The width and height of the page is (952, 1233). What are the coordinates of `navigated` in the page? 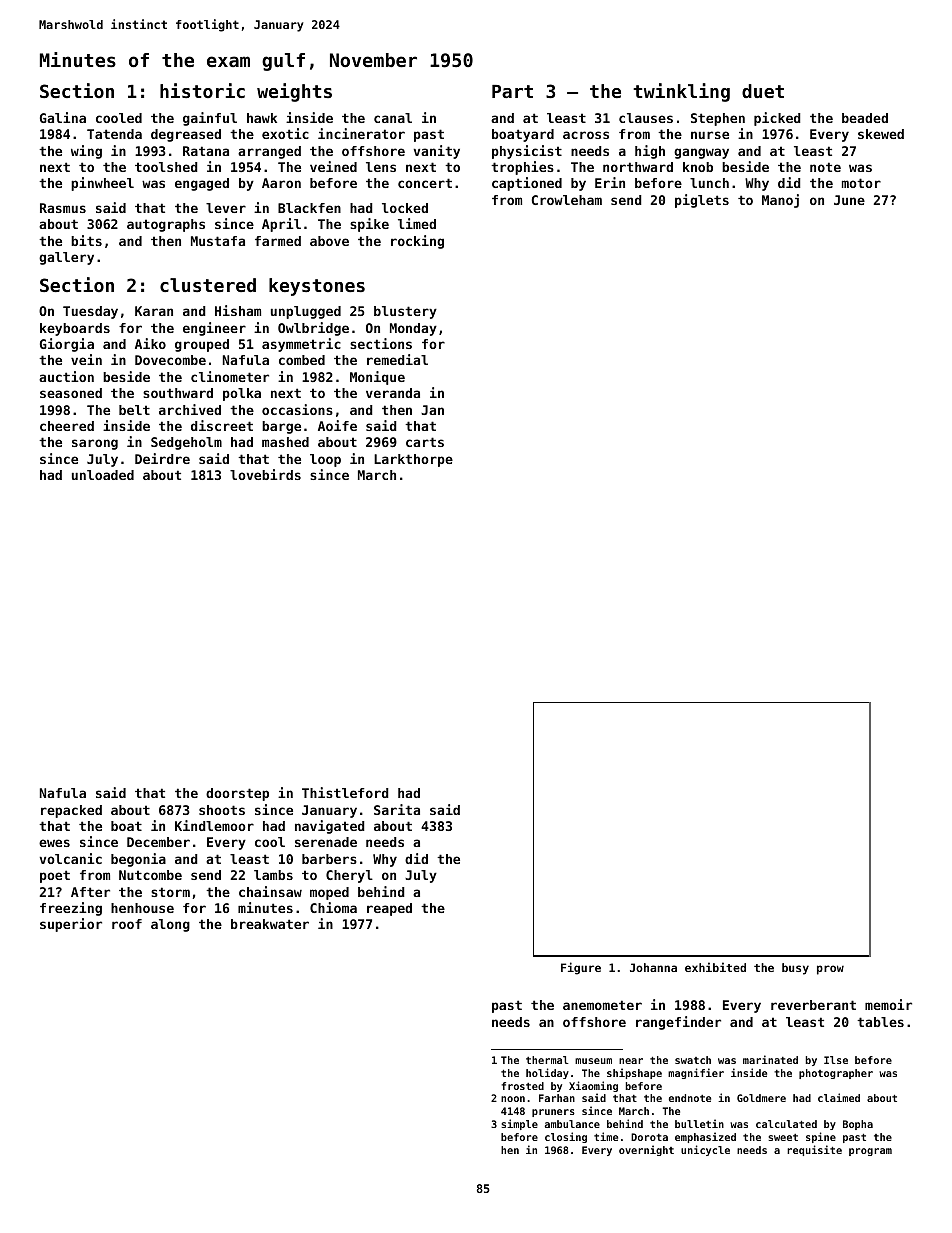 It's located at (330, 827).
